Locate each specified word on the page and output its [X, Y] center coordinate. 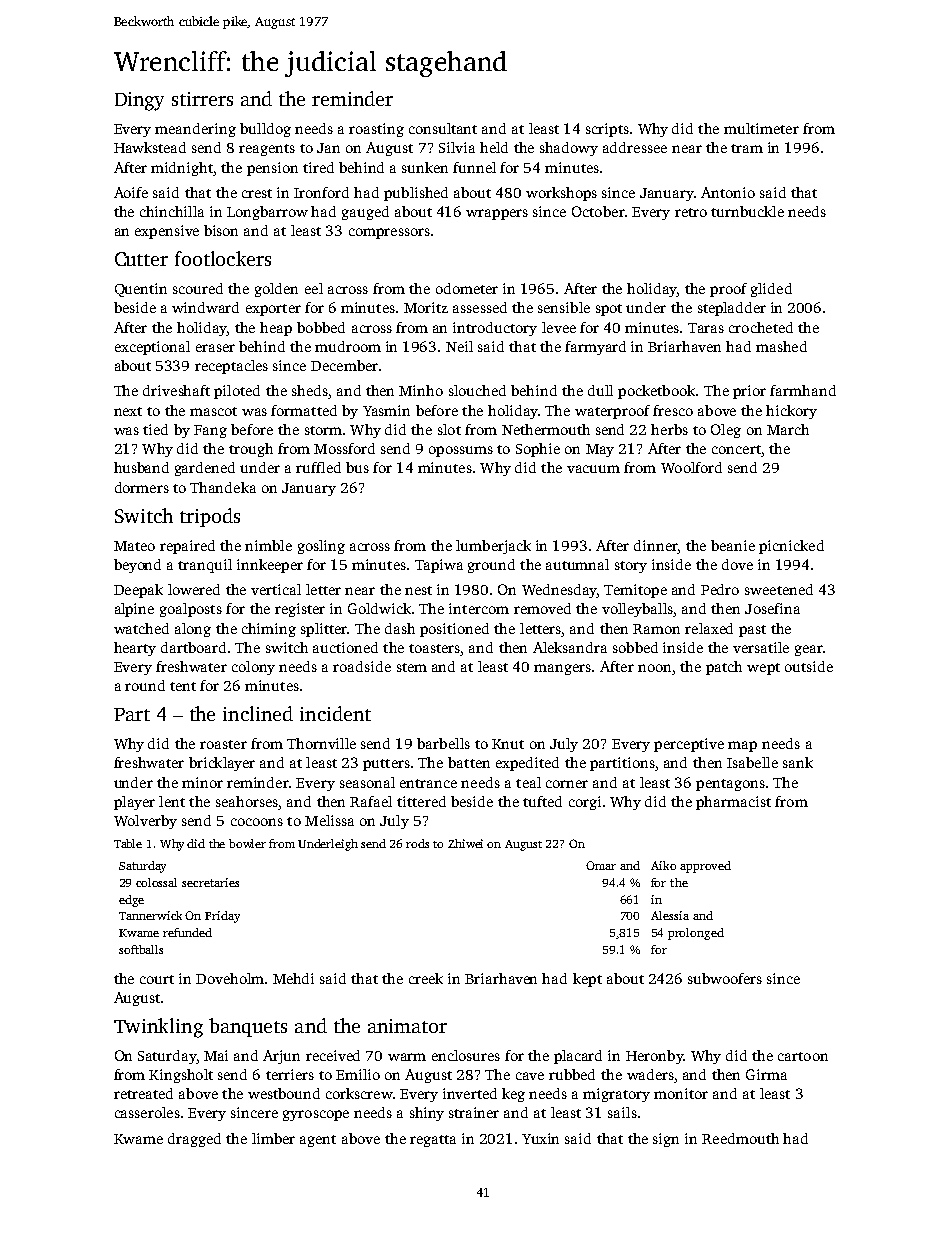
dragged [194, 1140]
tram [747, 148]
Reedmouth [740, 1138]
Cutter [141, 259]
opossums [461, 451]
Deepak [138, 591]
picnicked [791, 547]
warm [407, 1057]
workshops [561, 194]
